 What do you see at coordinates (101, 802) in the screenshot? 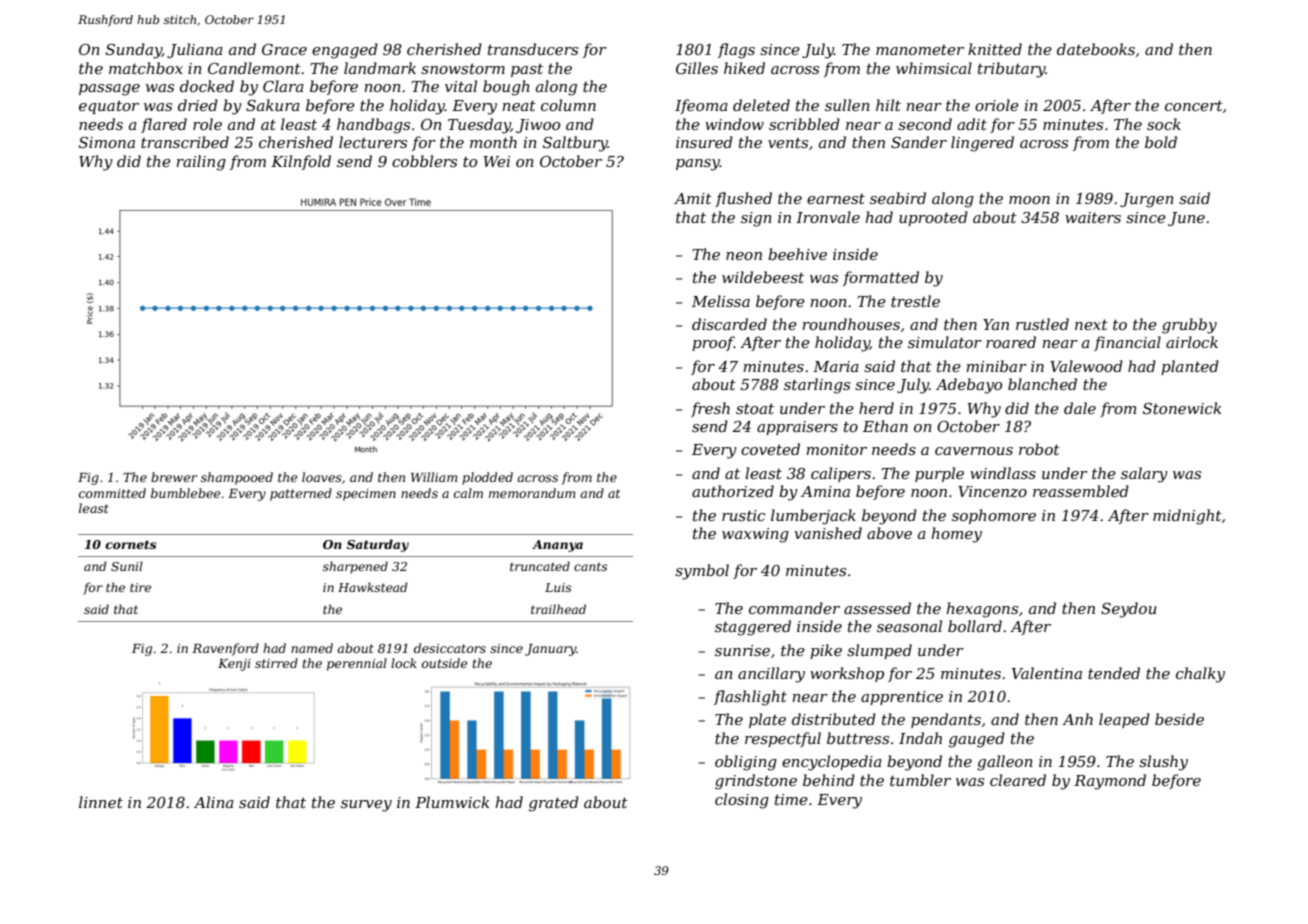
I see `linnet` at bounding box center [101, 802].
